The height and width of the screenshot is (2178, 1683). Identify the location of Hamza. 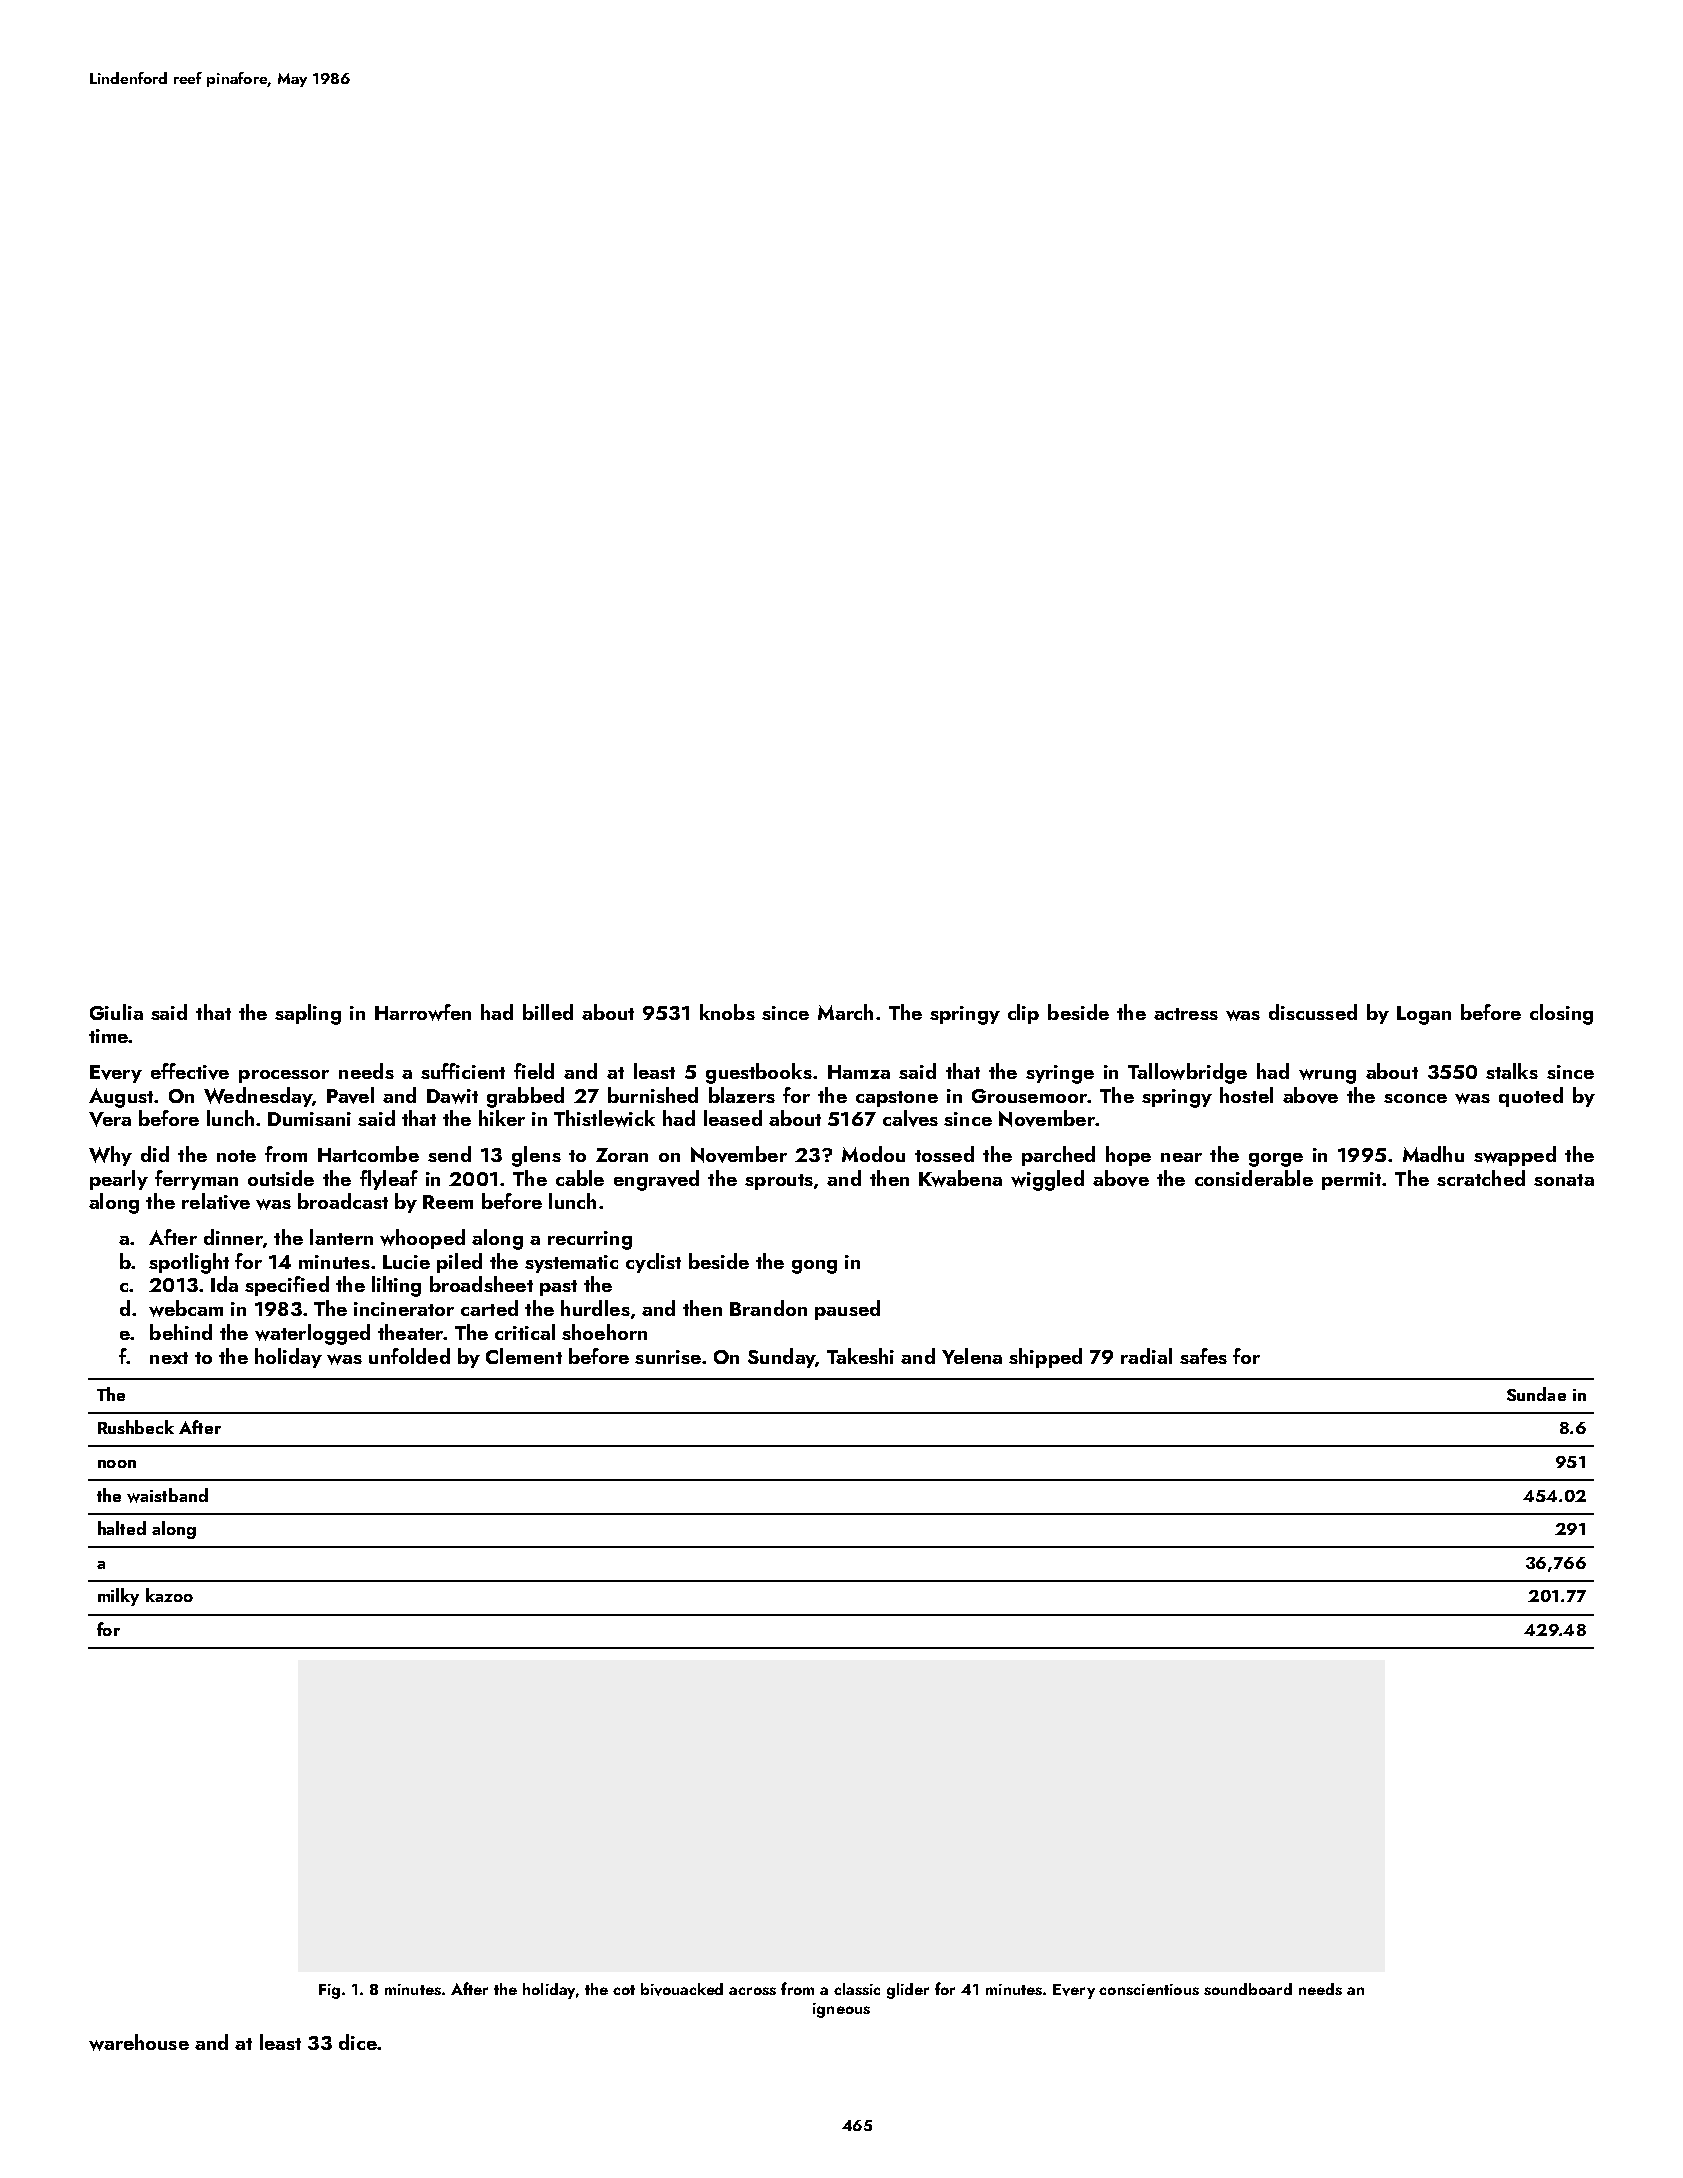
(859, 1072).
